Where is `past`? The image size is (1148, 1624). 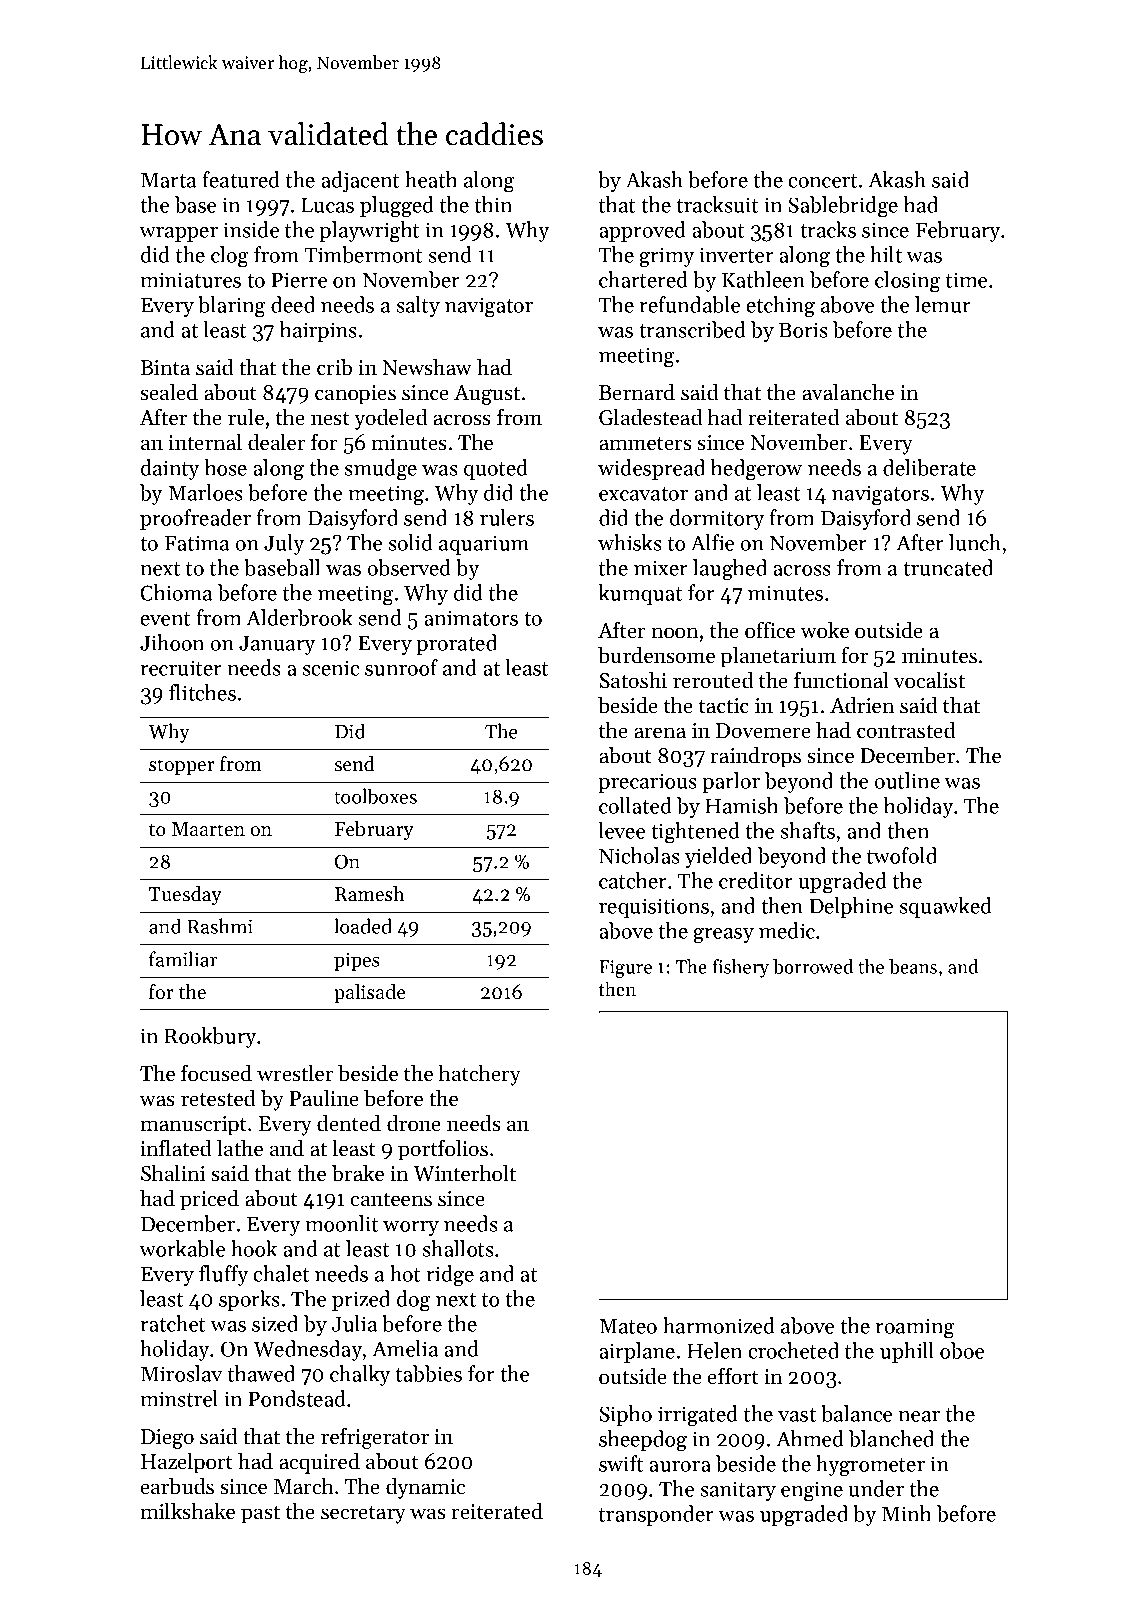 past is located at coordinates (260, 1515).
